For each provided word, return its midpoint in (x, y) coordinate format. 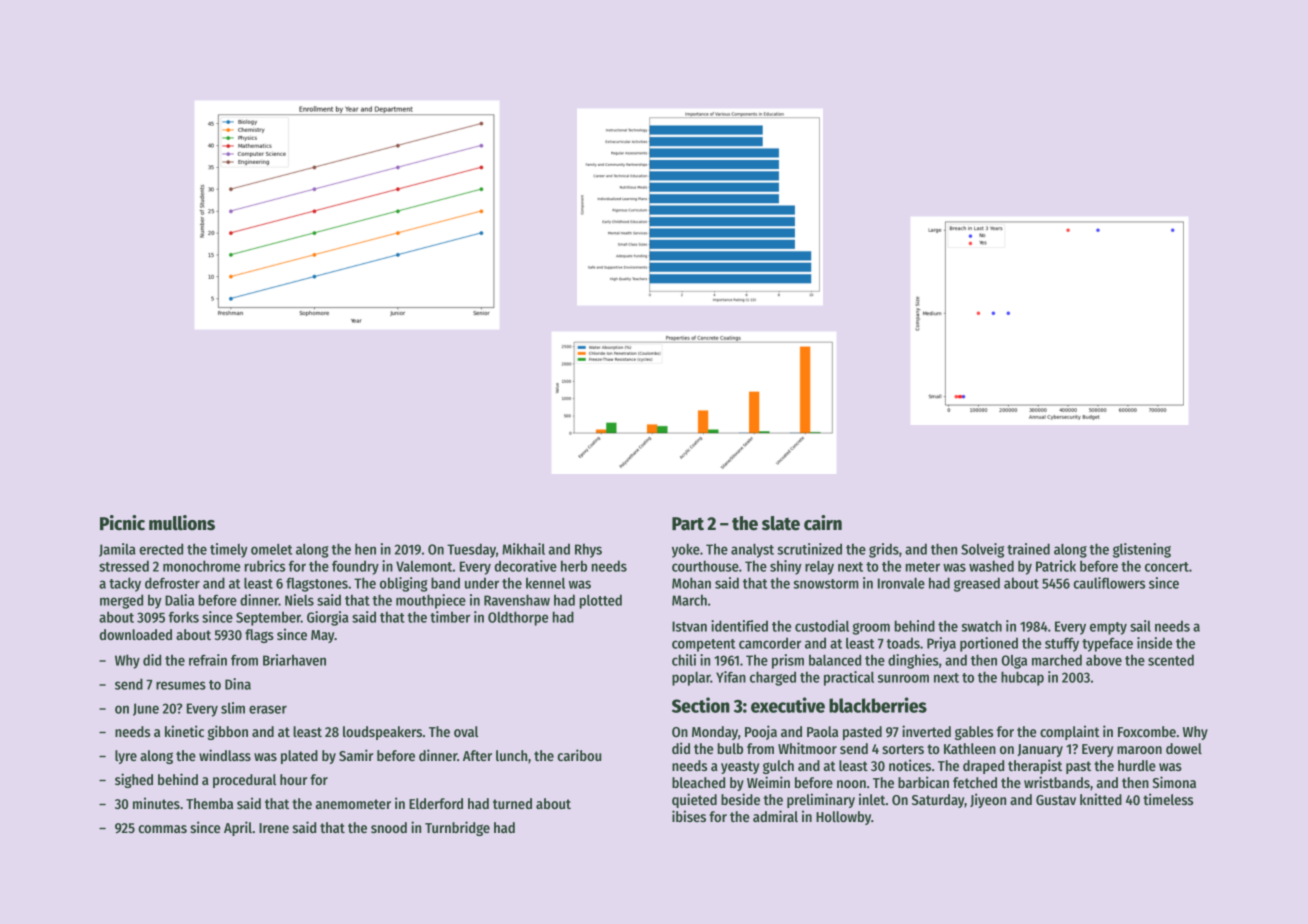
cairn (823, 523)
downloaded (135, 634)
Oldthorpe (518, 618)
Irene (274, 828)
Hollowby (843, 818)
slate (781, 523)
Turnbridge (457, 828)
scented (1171, 660)
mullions (182, 523)
